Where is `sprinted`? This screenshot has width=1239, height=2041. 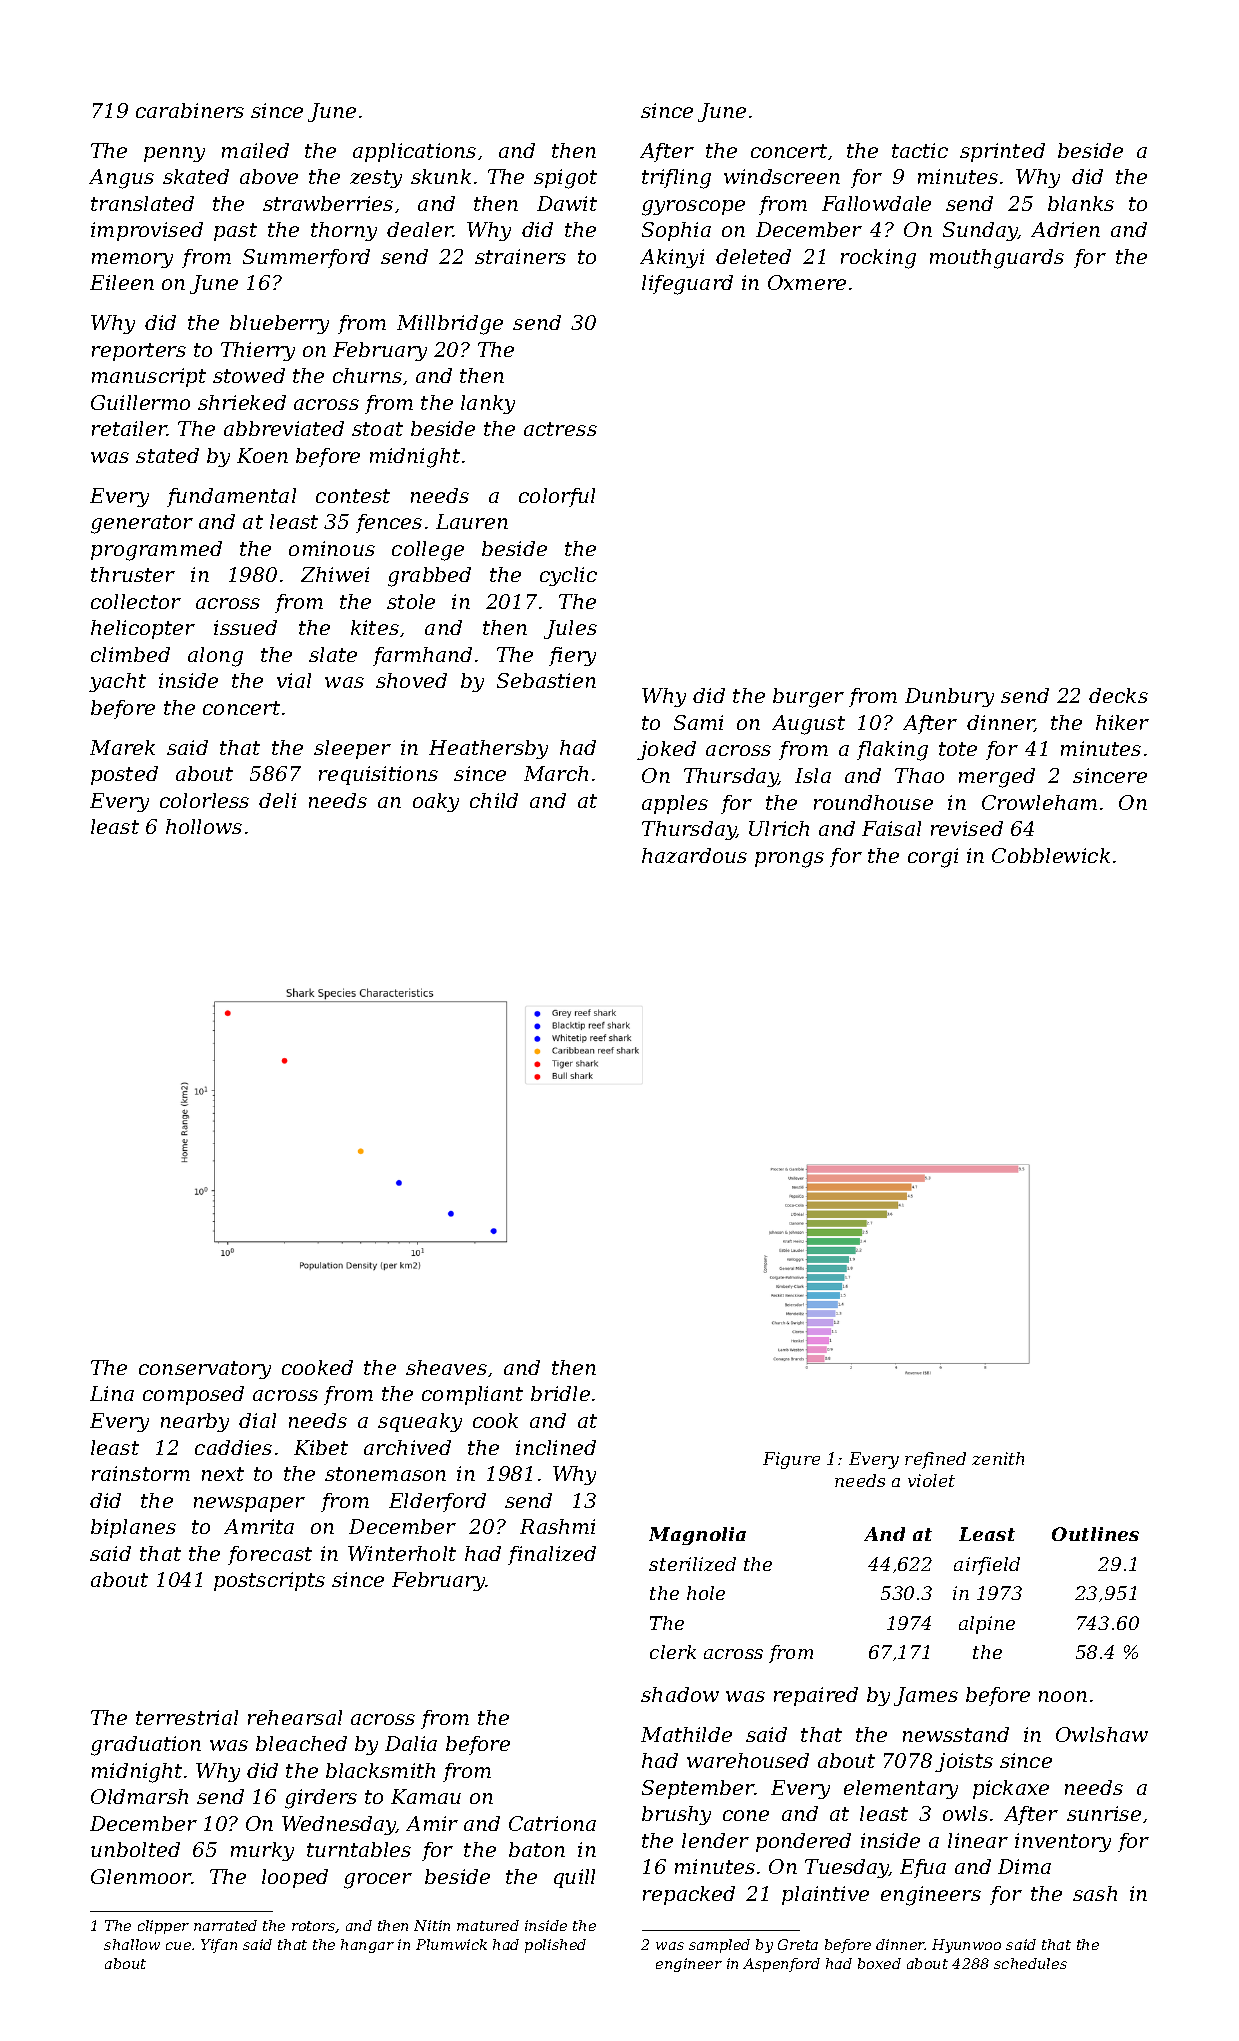
sprinted is located at coordinates (1002, 152).
